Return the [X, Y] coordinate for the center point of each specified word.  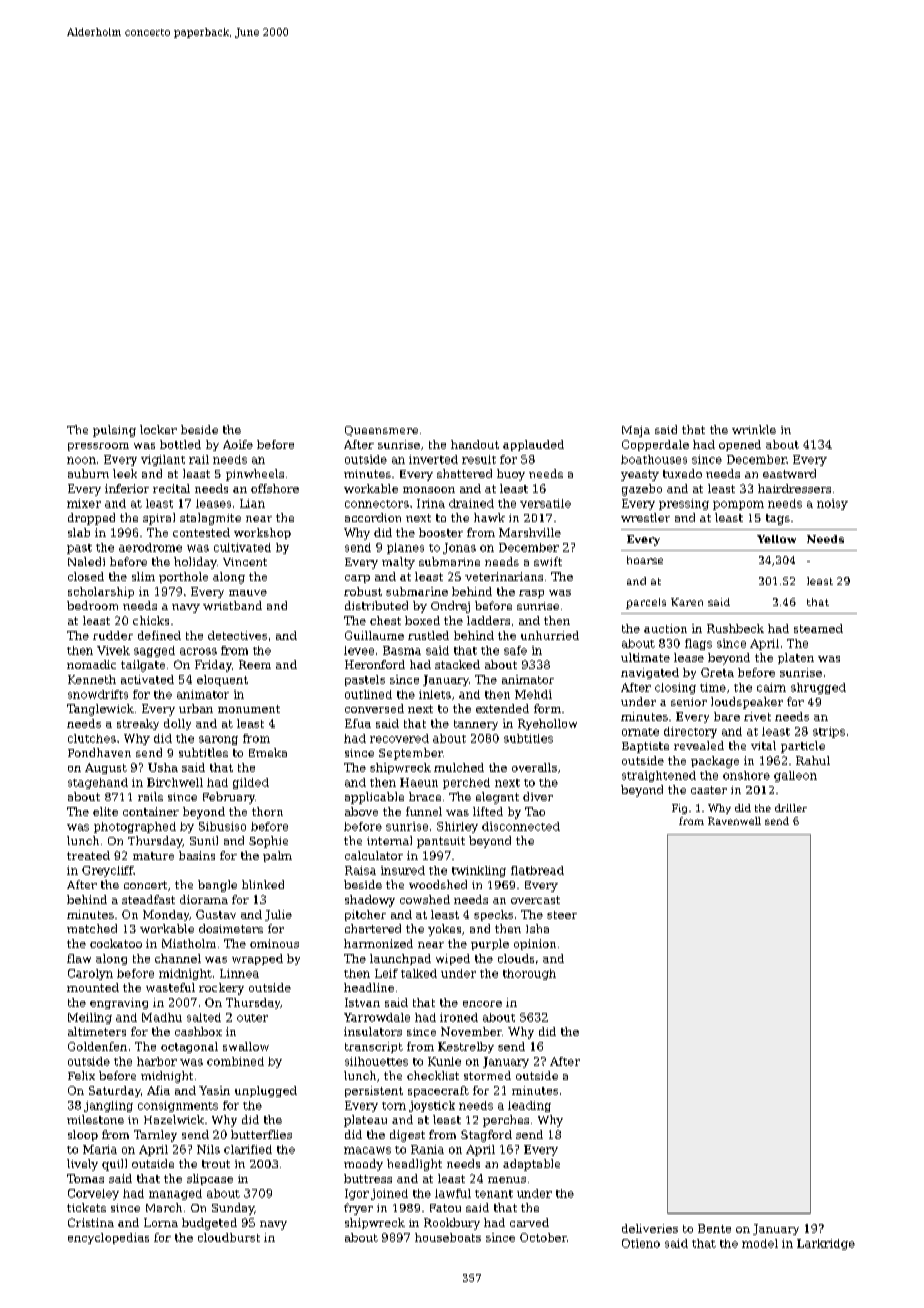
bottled [180, 444]
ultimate [645, 657]
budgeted [209, 1224]
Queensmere [381, 431]
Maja [636, 431]
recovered [399, 738]
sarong [218, 740]
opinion [535, 944]
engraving [119, 1003]
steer [562, 915]
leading [529, 1106]
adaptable [531, 1165]
